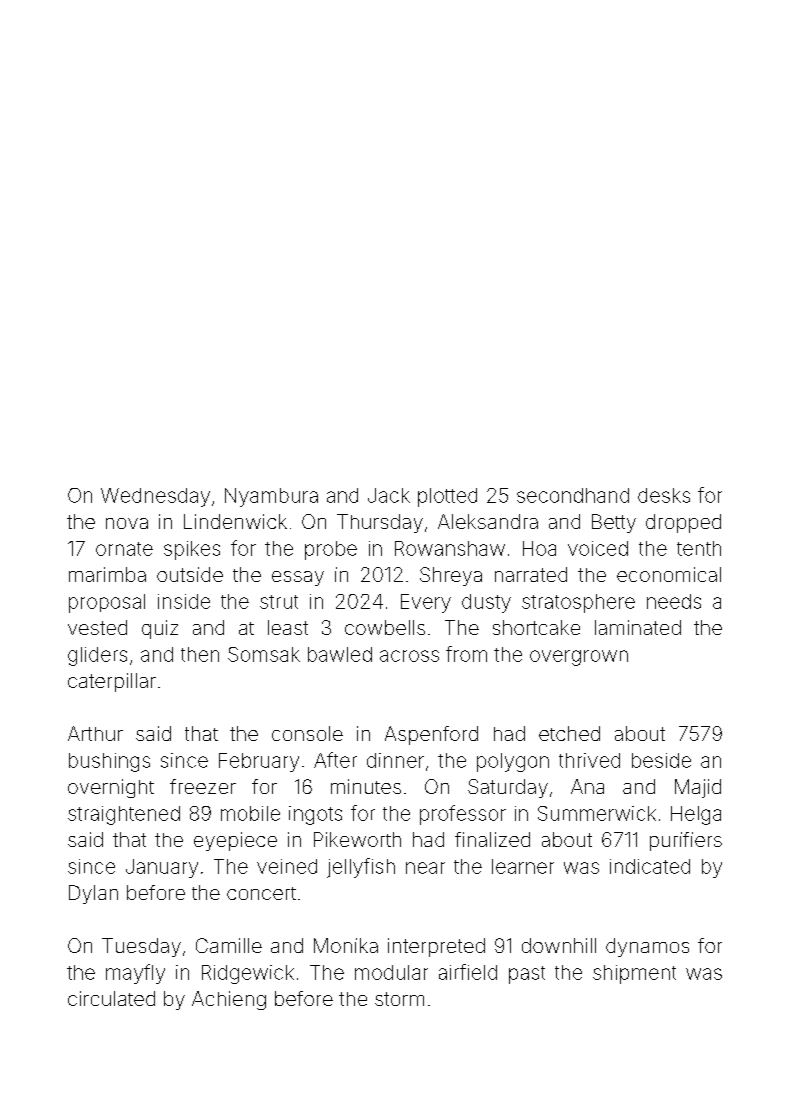 This screenshot has width=790, height=1120. What do you see at coordinates (399, 999) in the screenshot?
I see `storm` at bounding box center [399, 999].
